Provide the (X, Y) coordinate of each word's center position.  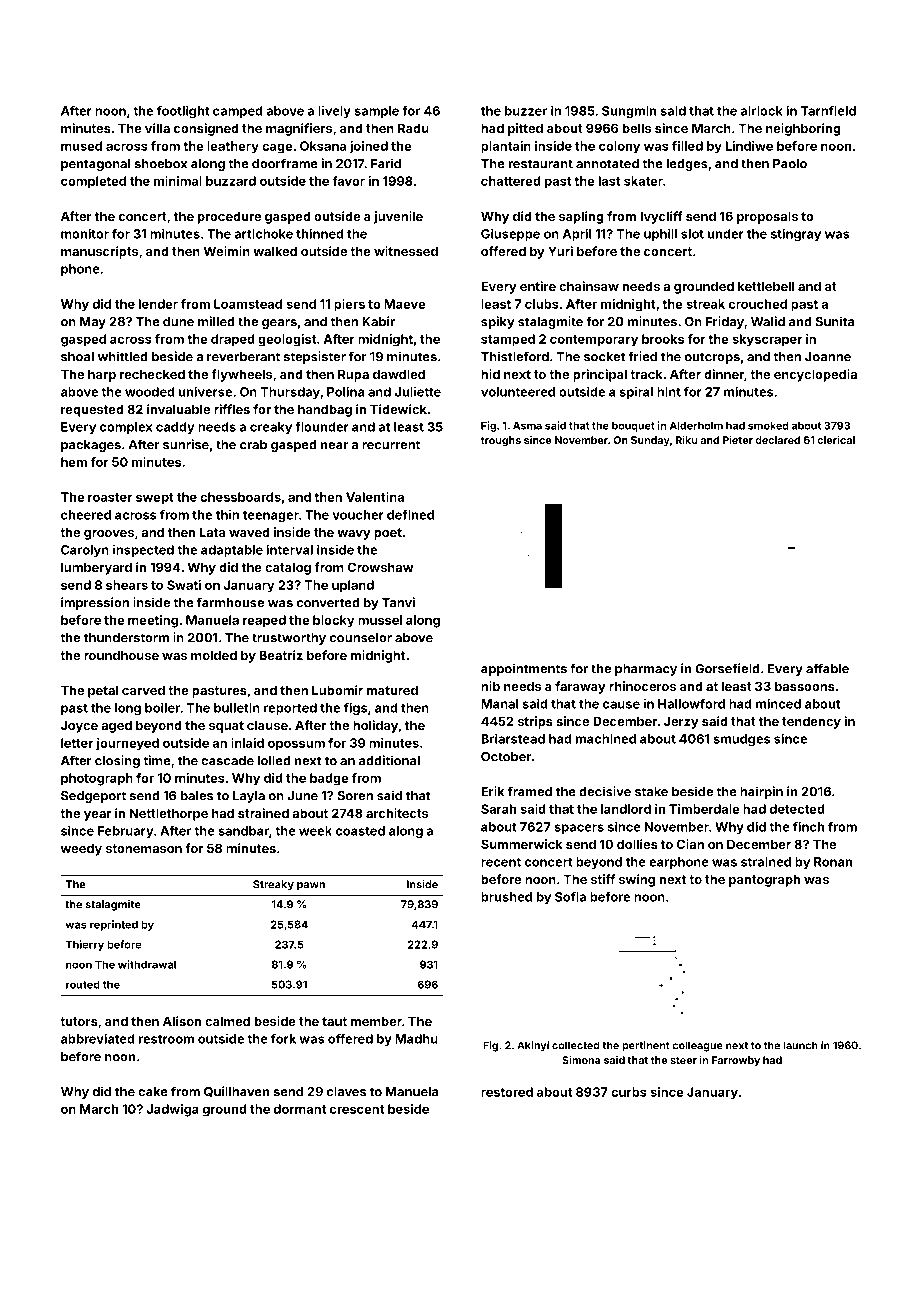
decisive (605, 791)
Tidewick (398, 409)
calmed (227, 1021)
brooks (663, 339)
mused (81, 146)
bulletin (237, 707)
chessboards (240, 497)
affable (827, 668)
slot (692, 234)
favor (348, 181)
